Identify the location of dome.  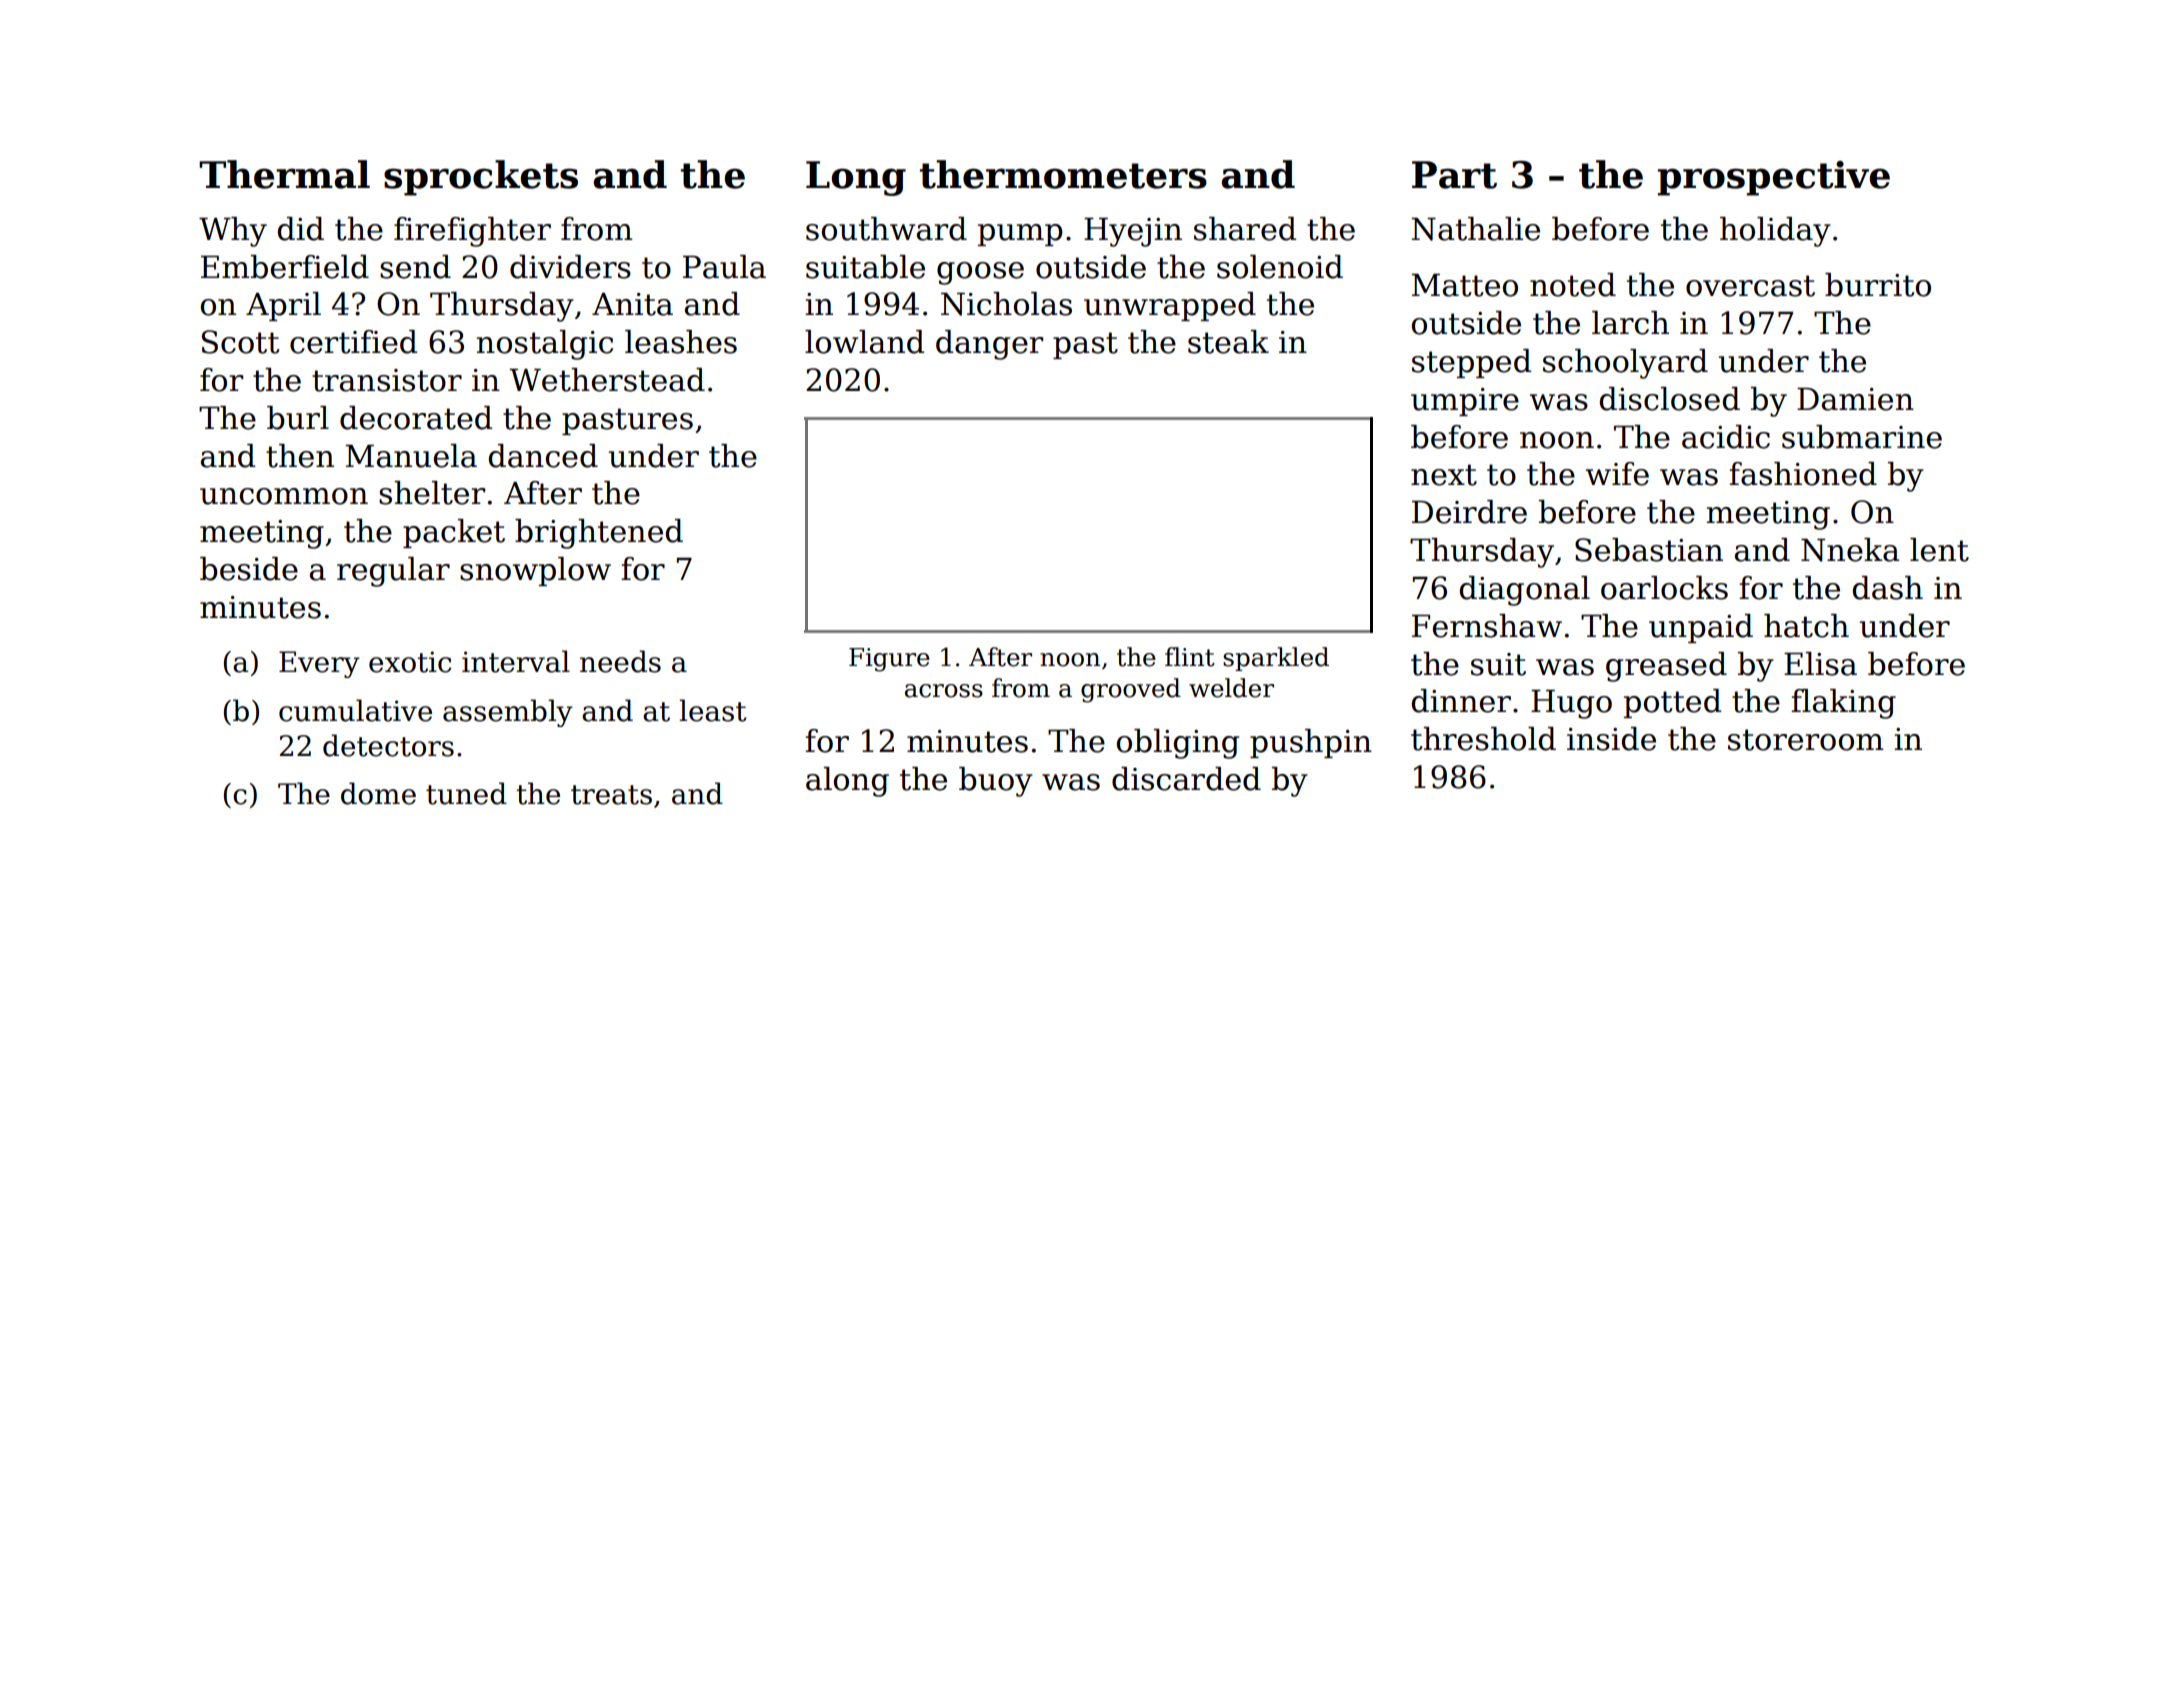
(378, 793).
